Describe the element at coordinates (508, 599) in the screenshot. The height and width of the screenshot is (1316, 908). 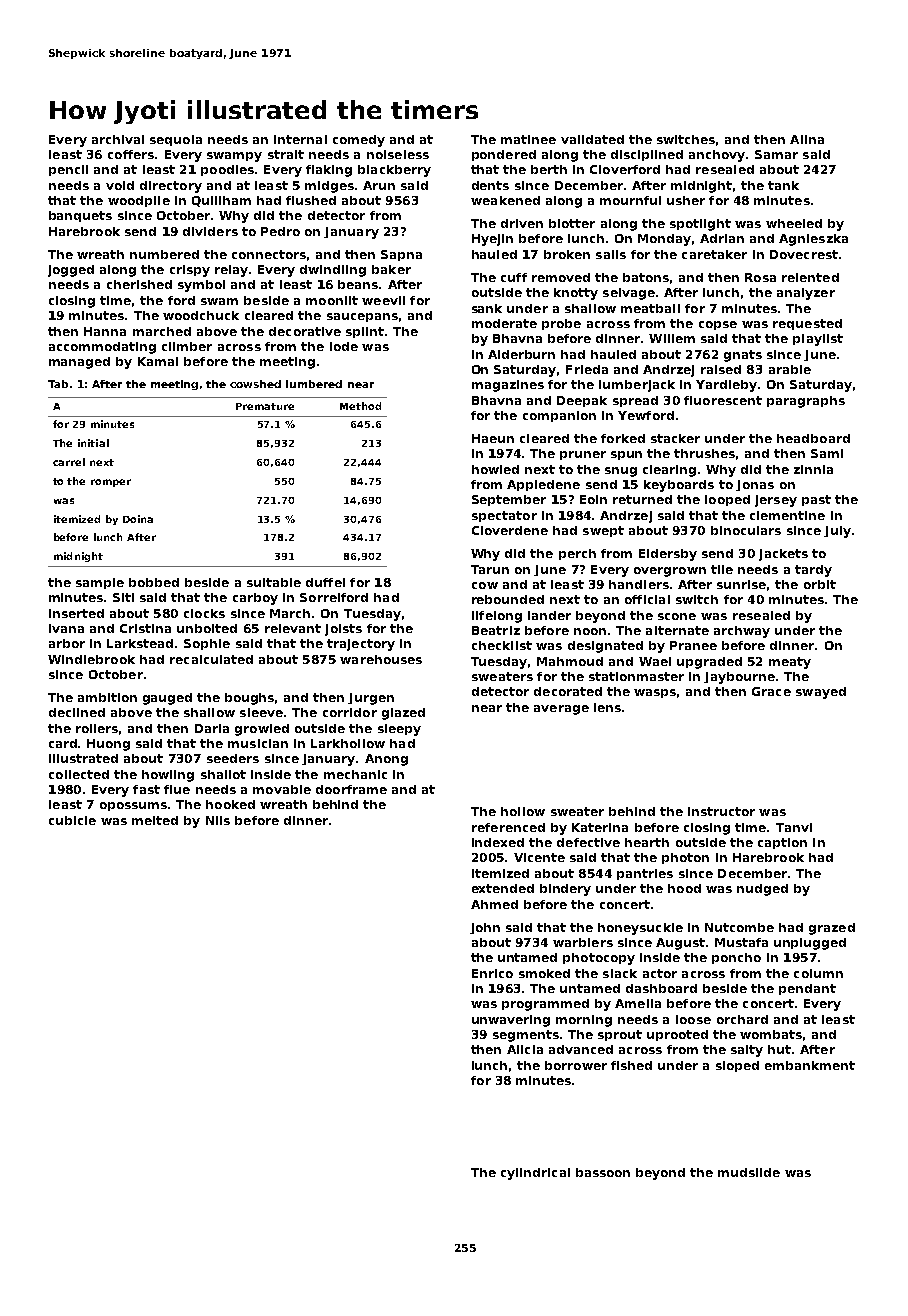
I see `rebounded` at that location.
